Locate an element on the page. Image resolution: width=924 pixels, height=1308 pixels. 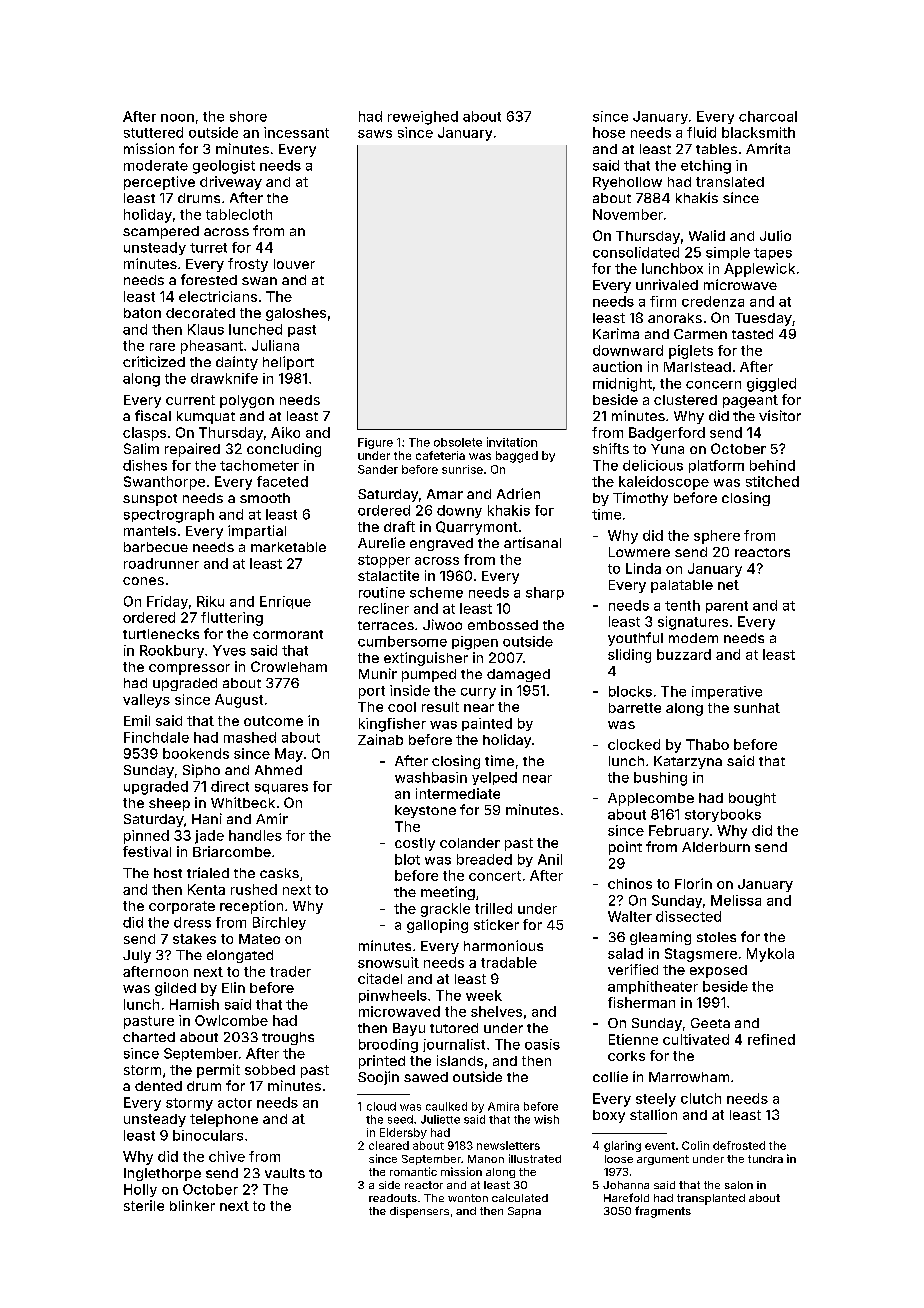
Julio is located at coordinates (775, 235).
